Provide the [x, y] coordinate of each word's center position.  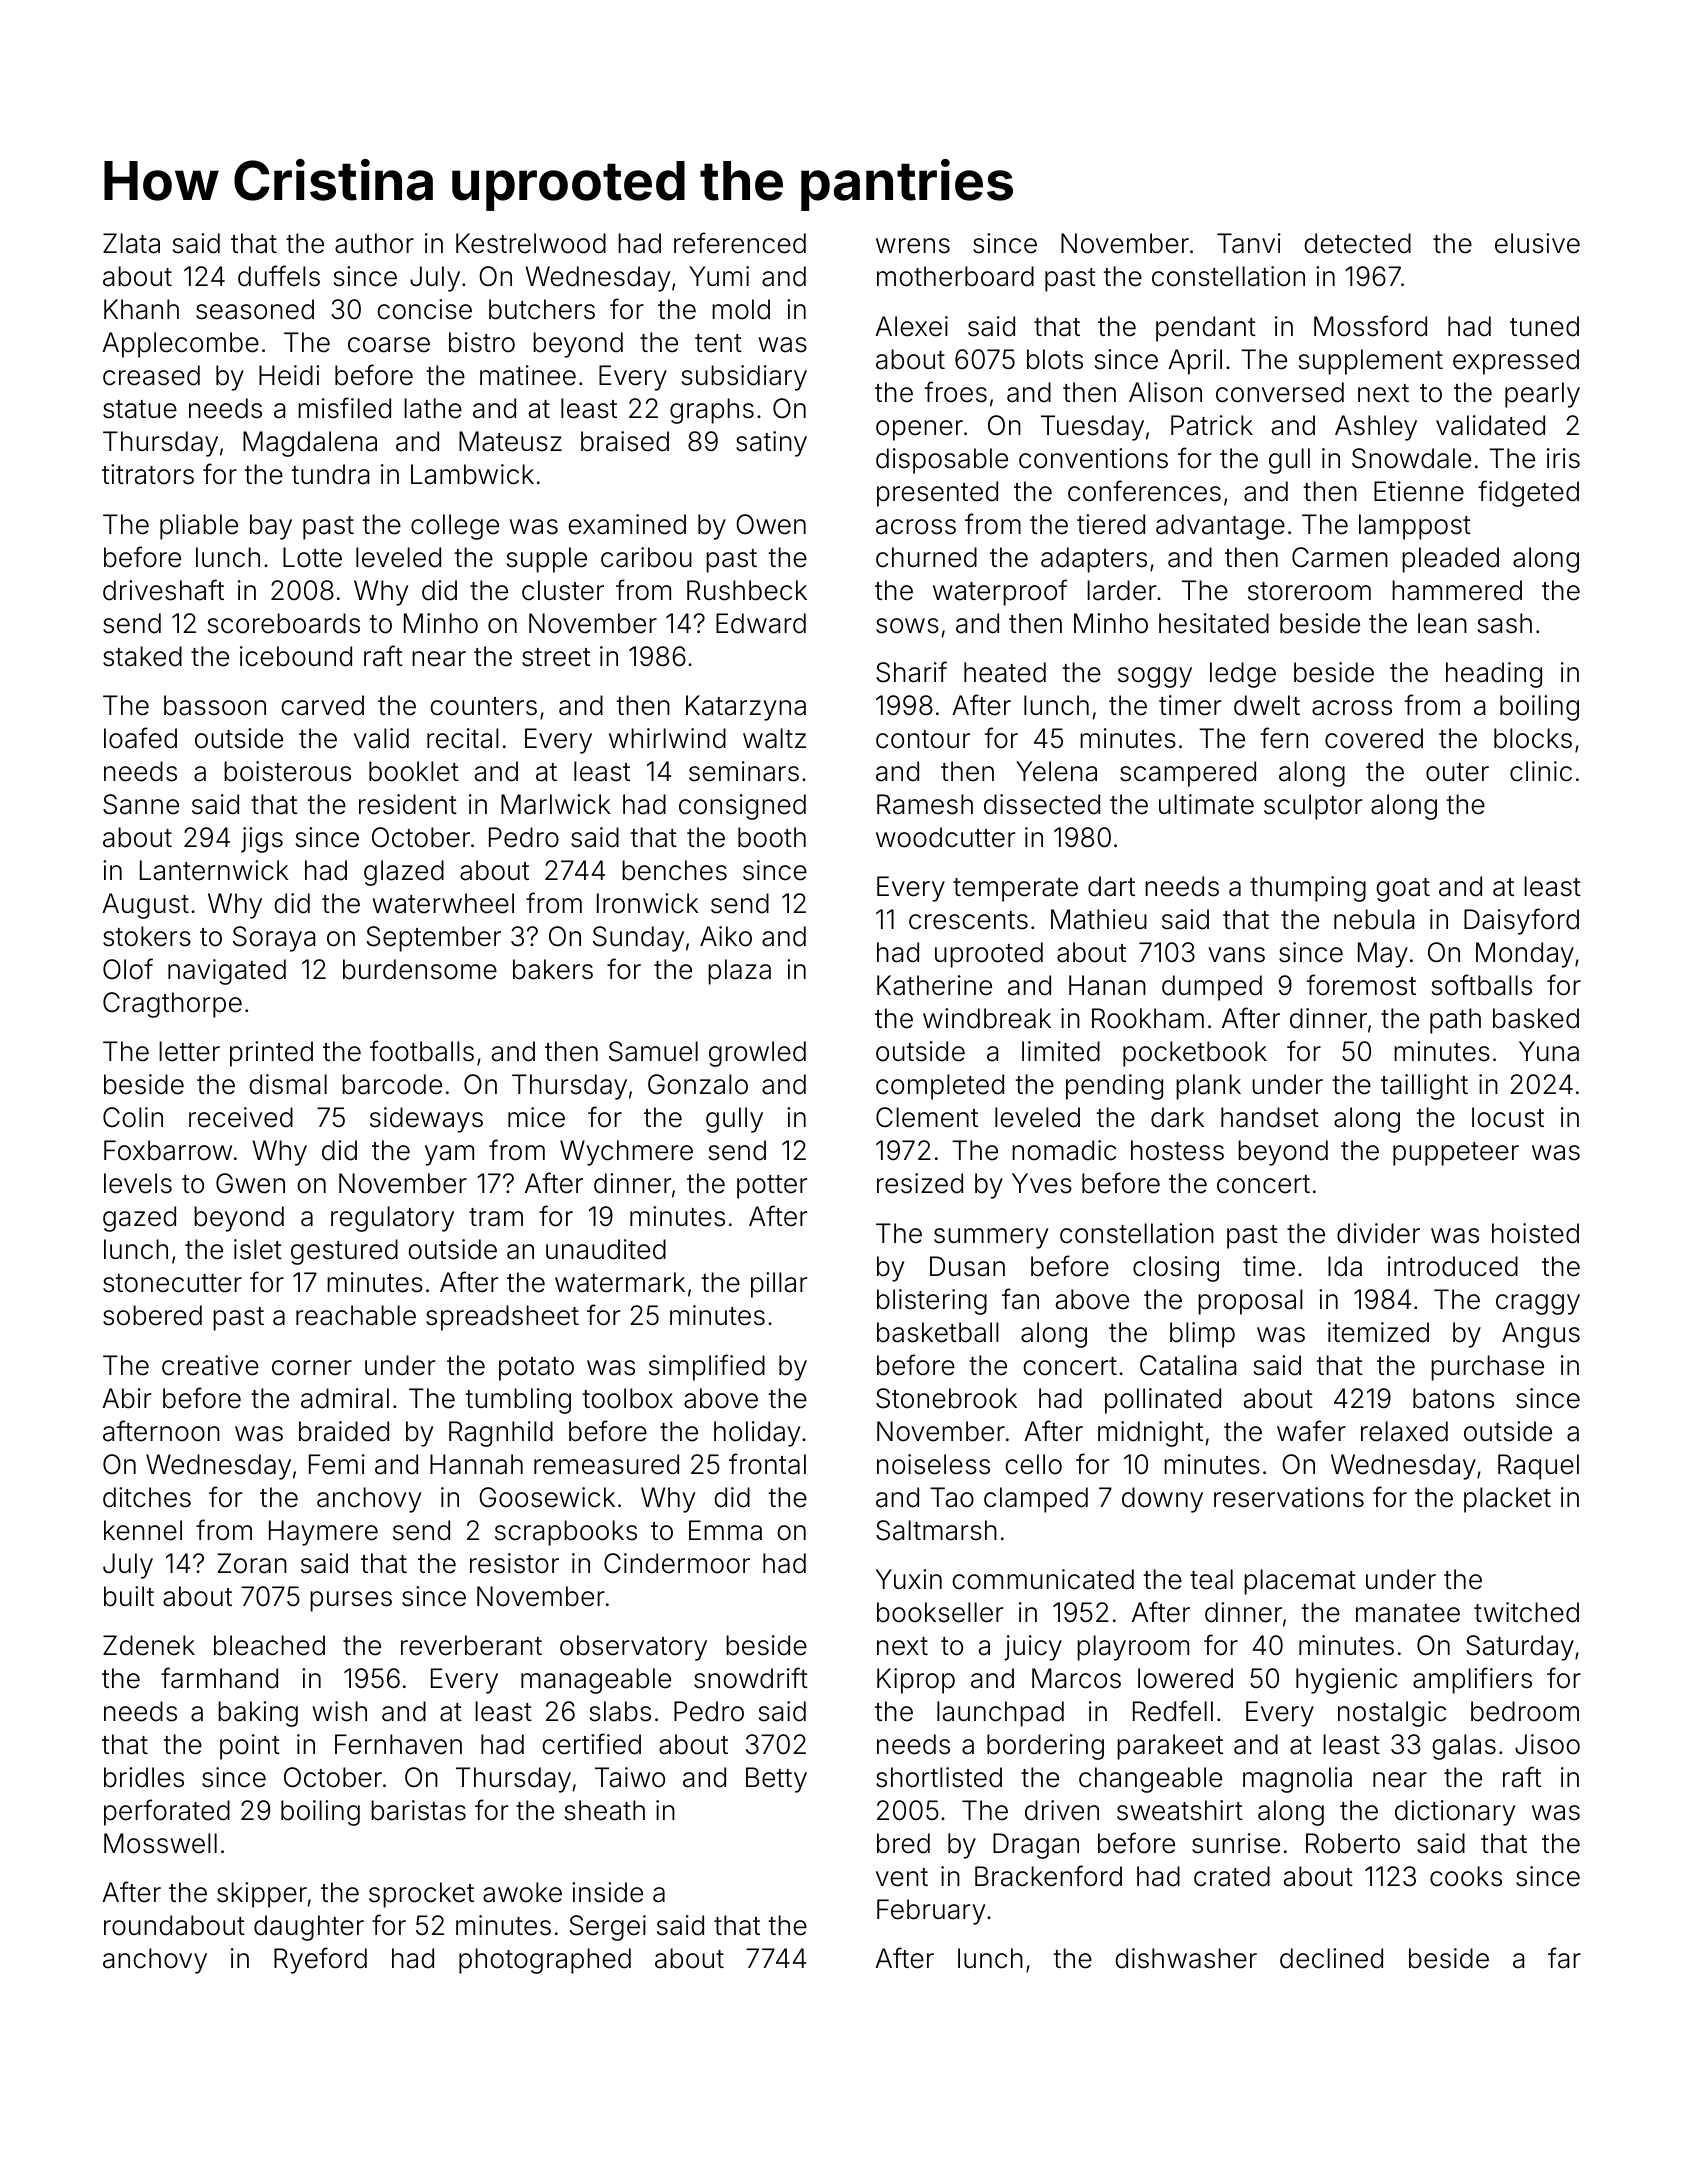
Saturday [1520, 1648]
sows [907, 626]
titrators [148, 474]
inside [607, 1892]
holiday [757, 1434]
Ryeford [320, 1960]
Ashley [1376, 428]
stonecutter [172, 1283]
